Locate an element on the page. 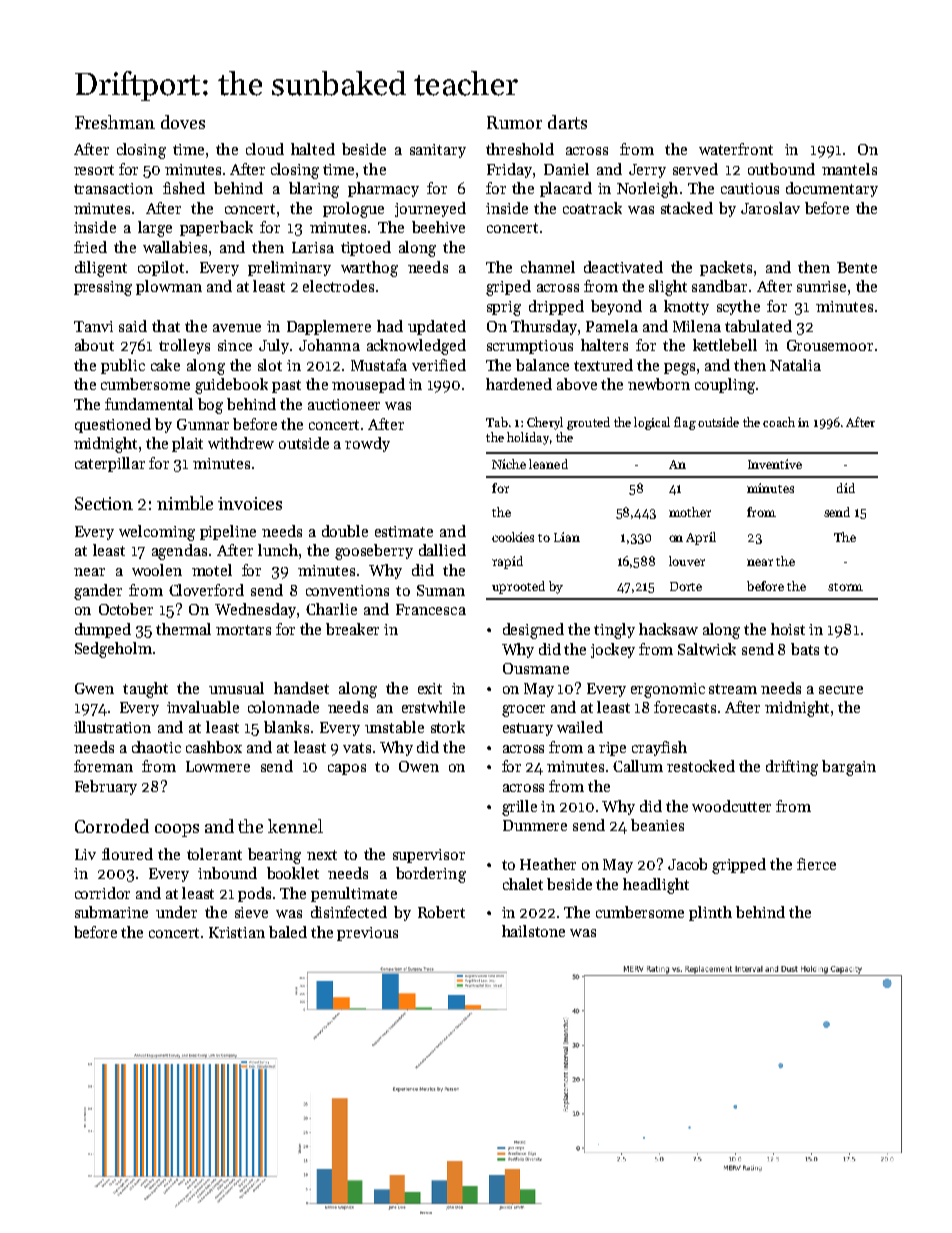 The height and width of the image is (1233, 952). past is located at coordinates (286, 386).
